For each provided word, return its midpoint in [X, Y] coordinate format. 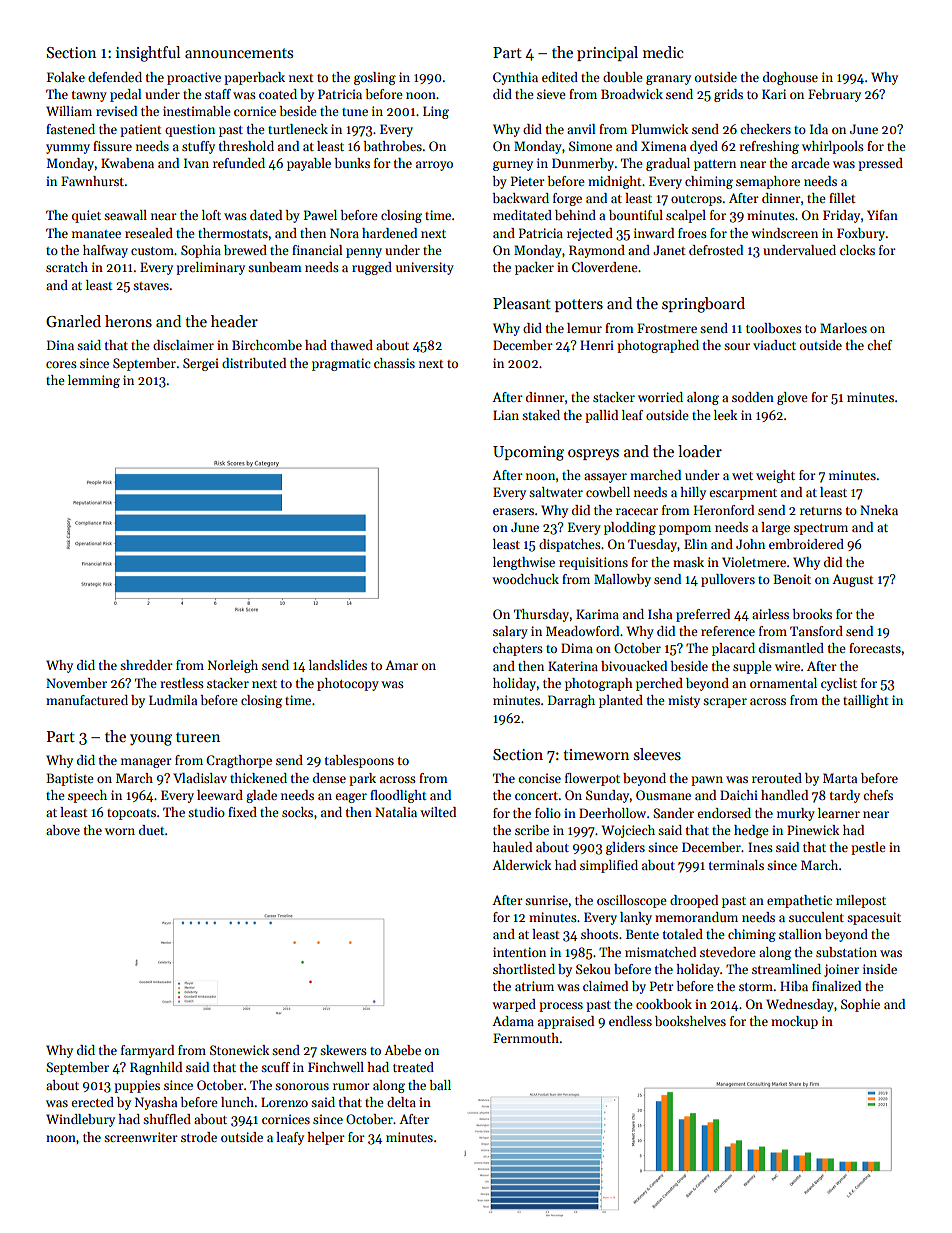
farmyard [147, 1051]
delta [401, 1102]
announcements [239, 53]
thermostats [233, 233]
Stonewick [239, 1050]
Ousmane [663, 795]
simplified [609, 866]
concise [539, 778]
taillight [866, 701]
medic [663, 52]
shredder [146, 665]
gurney [513, 166]
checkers [765, 129]
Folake [66, 77]
